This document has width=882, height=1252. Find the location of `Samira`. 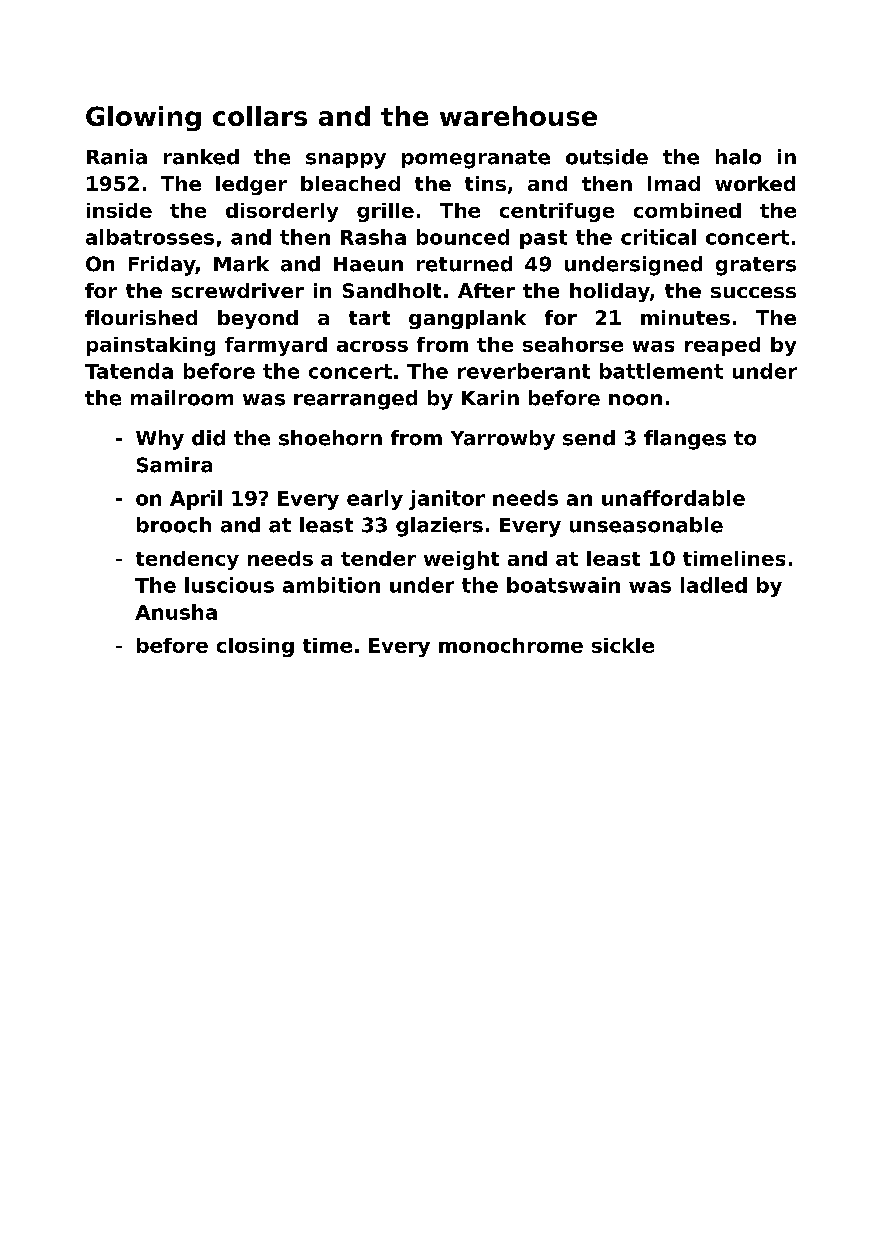

Samira is located at coordinates (174, 465).
